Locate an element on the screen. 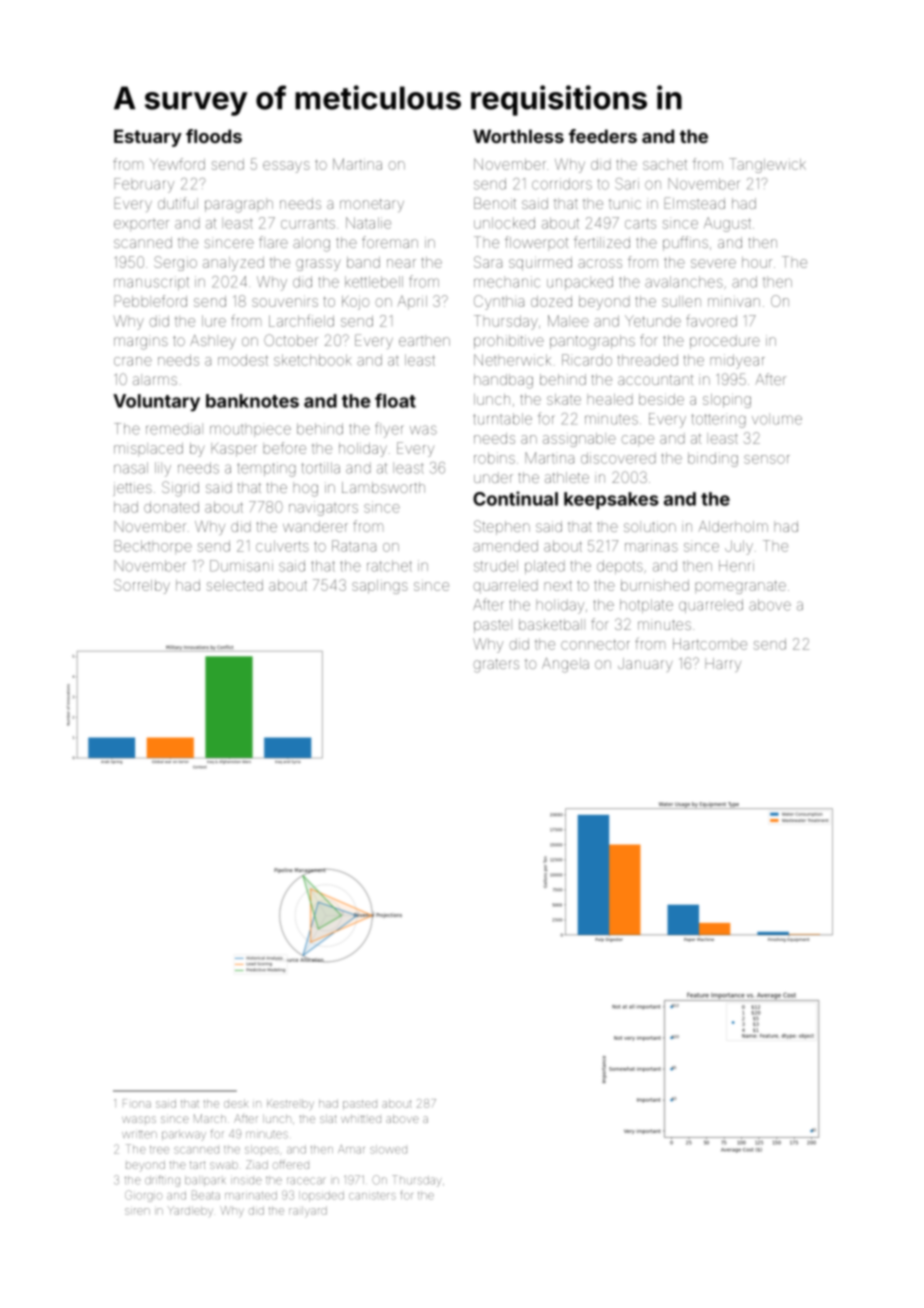 This screenshot has height=1308, width=924. Angela is located at coordinates (565, 665).
